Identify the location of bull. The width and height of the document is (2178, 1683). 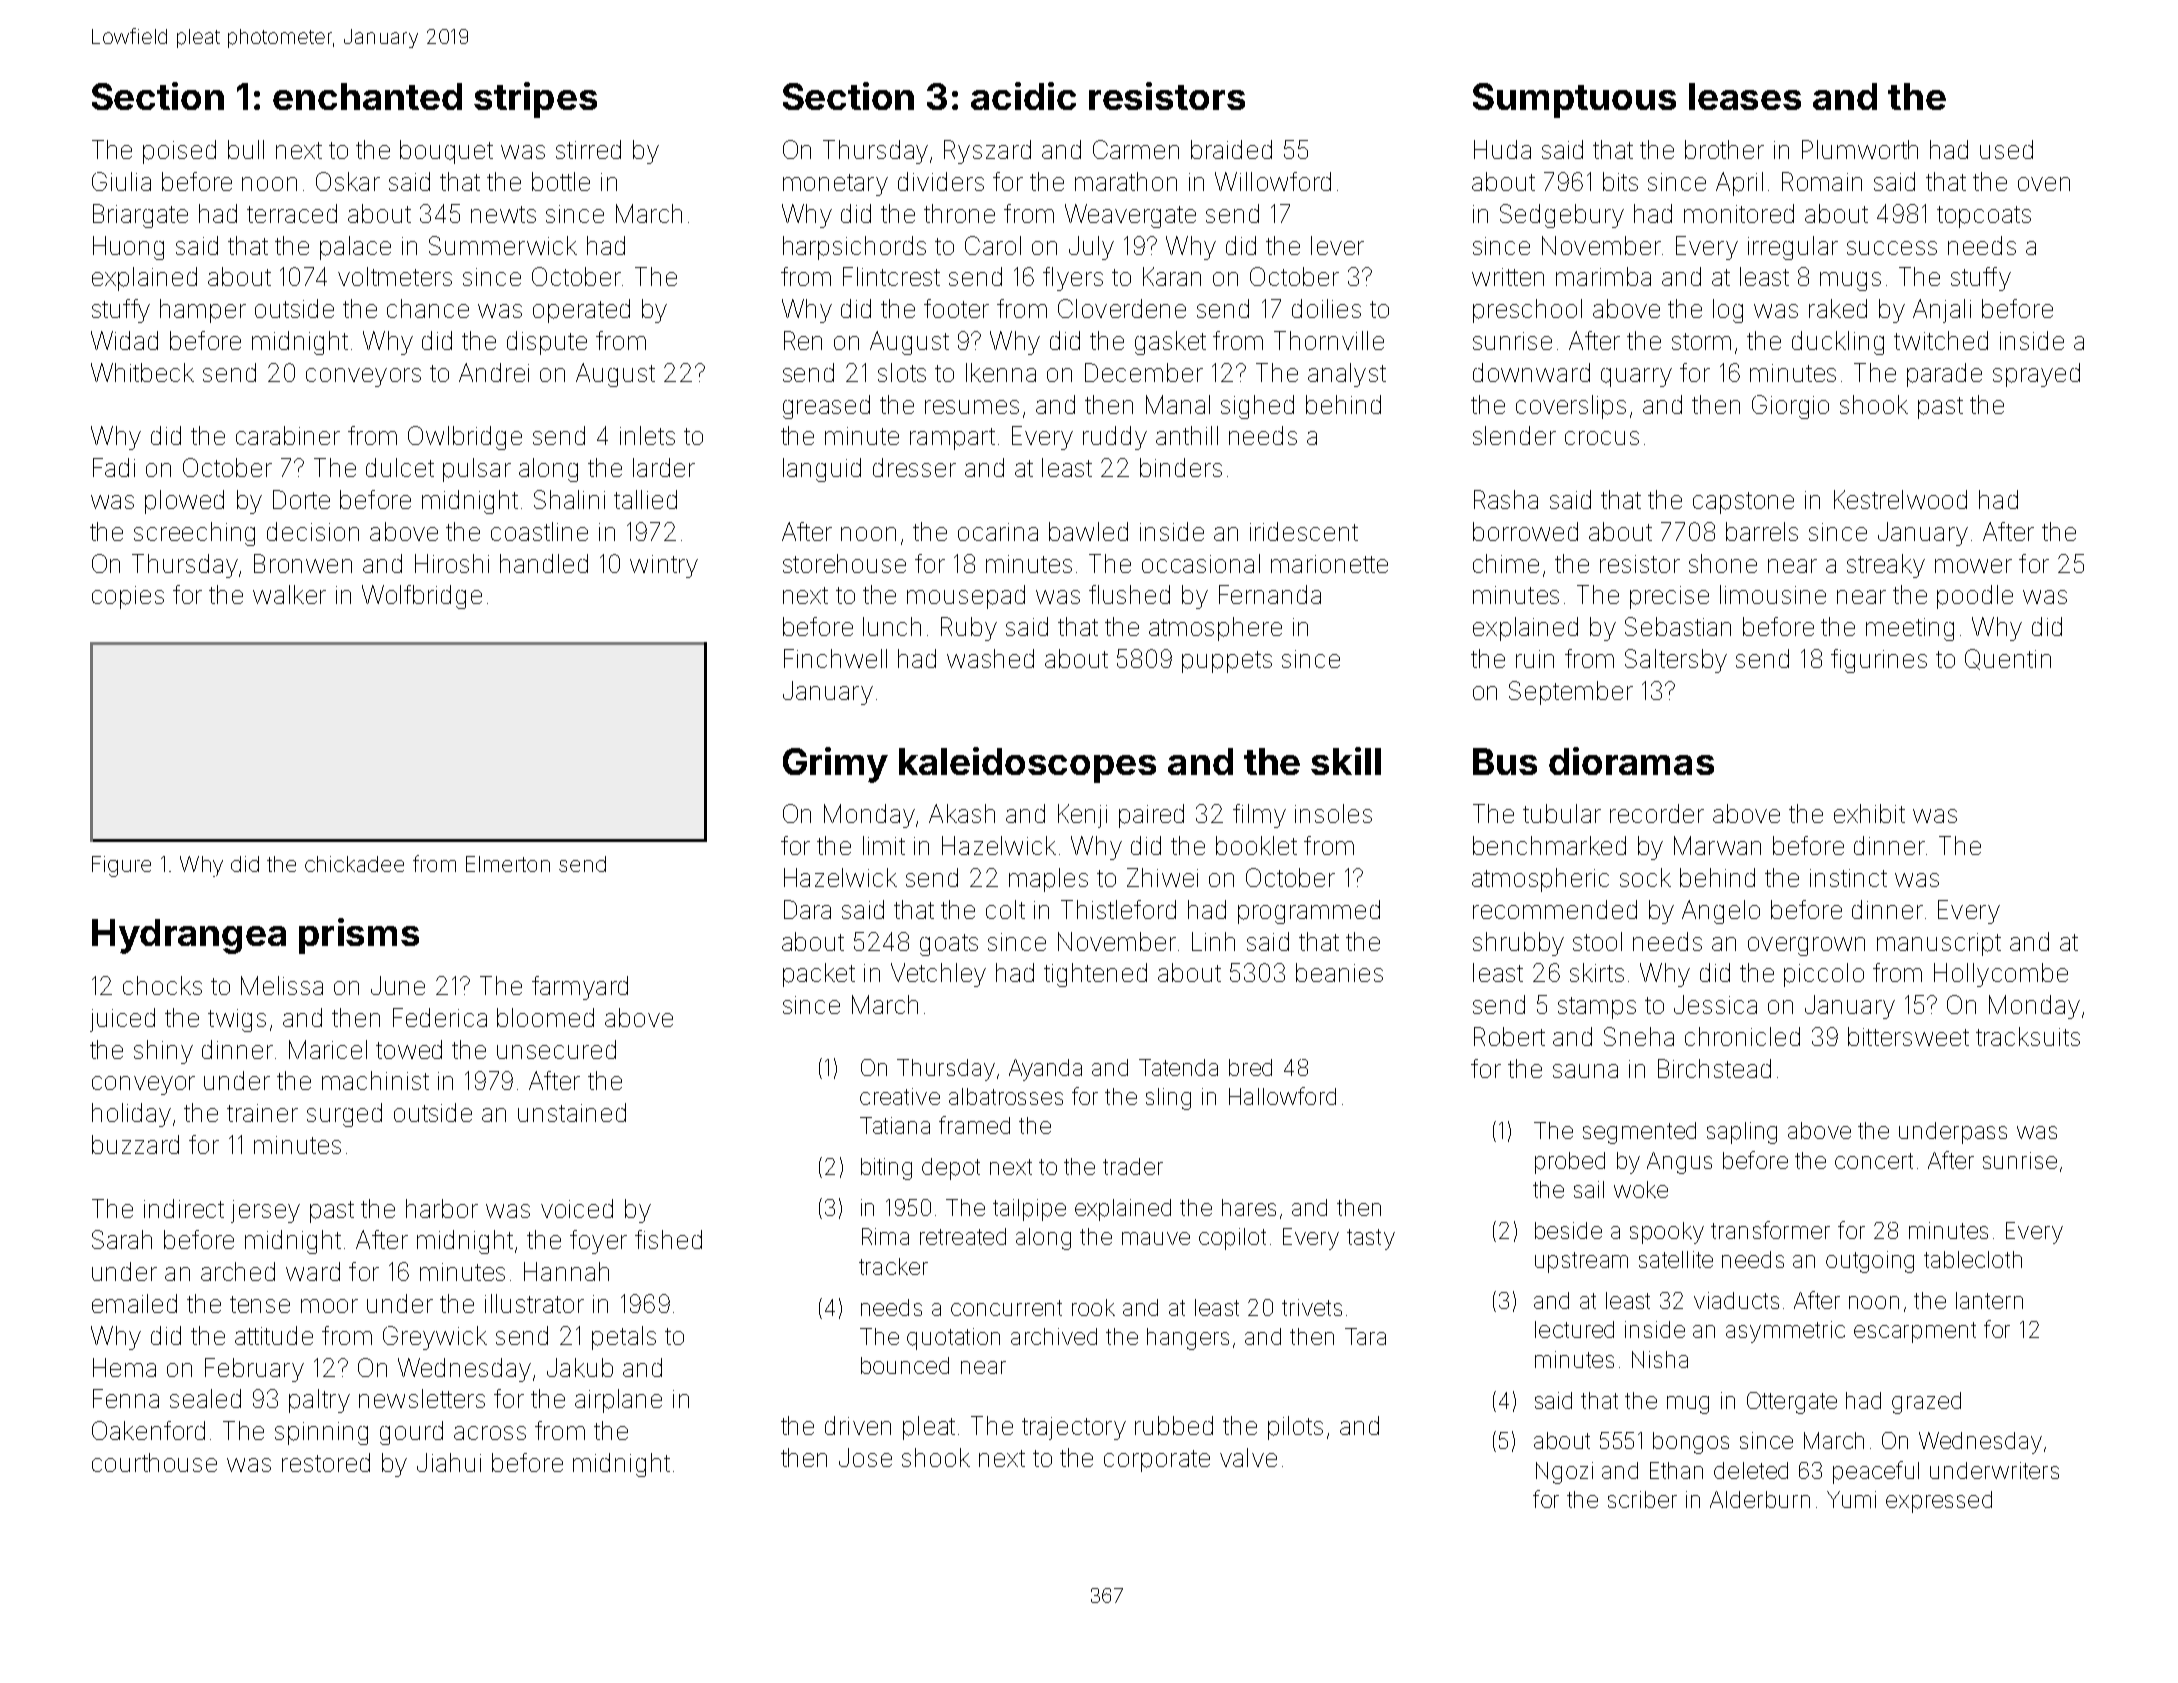
(246, 149).
